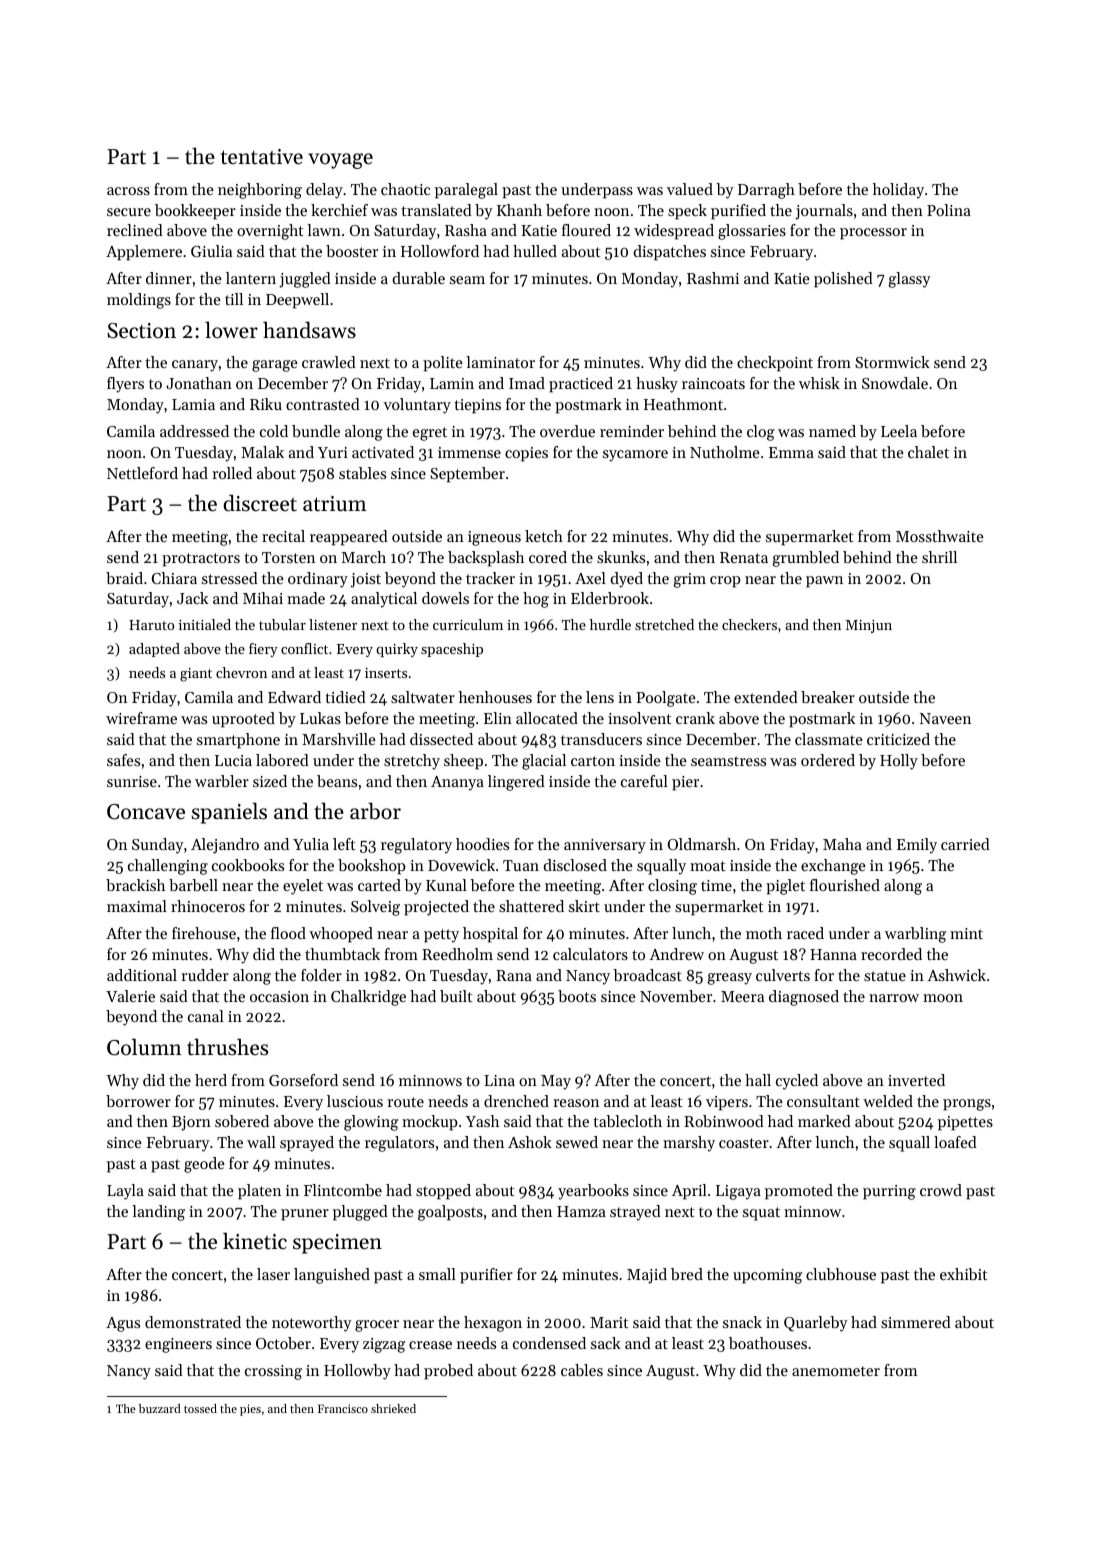  Describe the element at coordinates (610, 624) in the screenshot. I see `hurdle` at that location.
